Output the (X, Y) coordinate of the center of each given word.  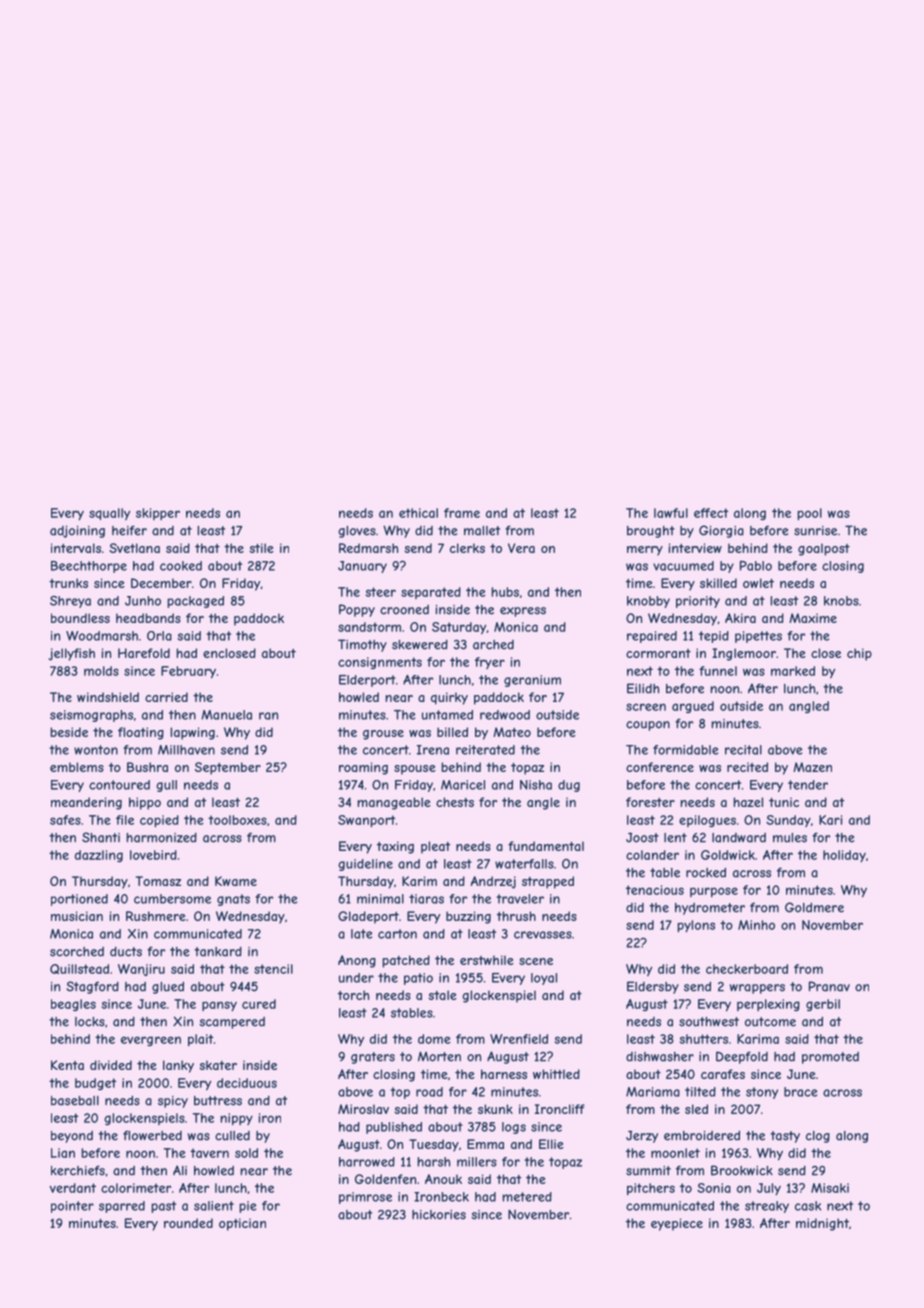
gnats (233, 900)
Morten (439, 1056)
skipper (158, 514)
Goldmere (814, 907)
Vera (521, 548)
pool (809, 514)
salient (214, 1206)
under (356, 978)
